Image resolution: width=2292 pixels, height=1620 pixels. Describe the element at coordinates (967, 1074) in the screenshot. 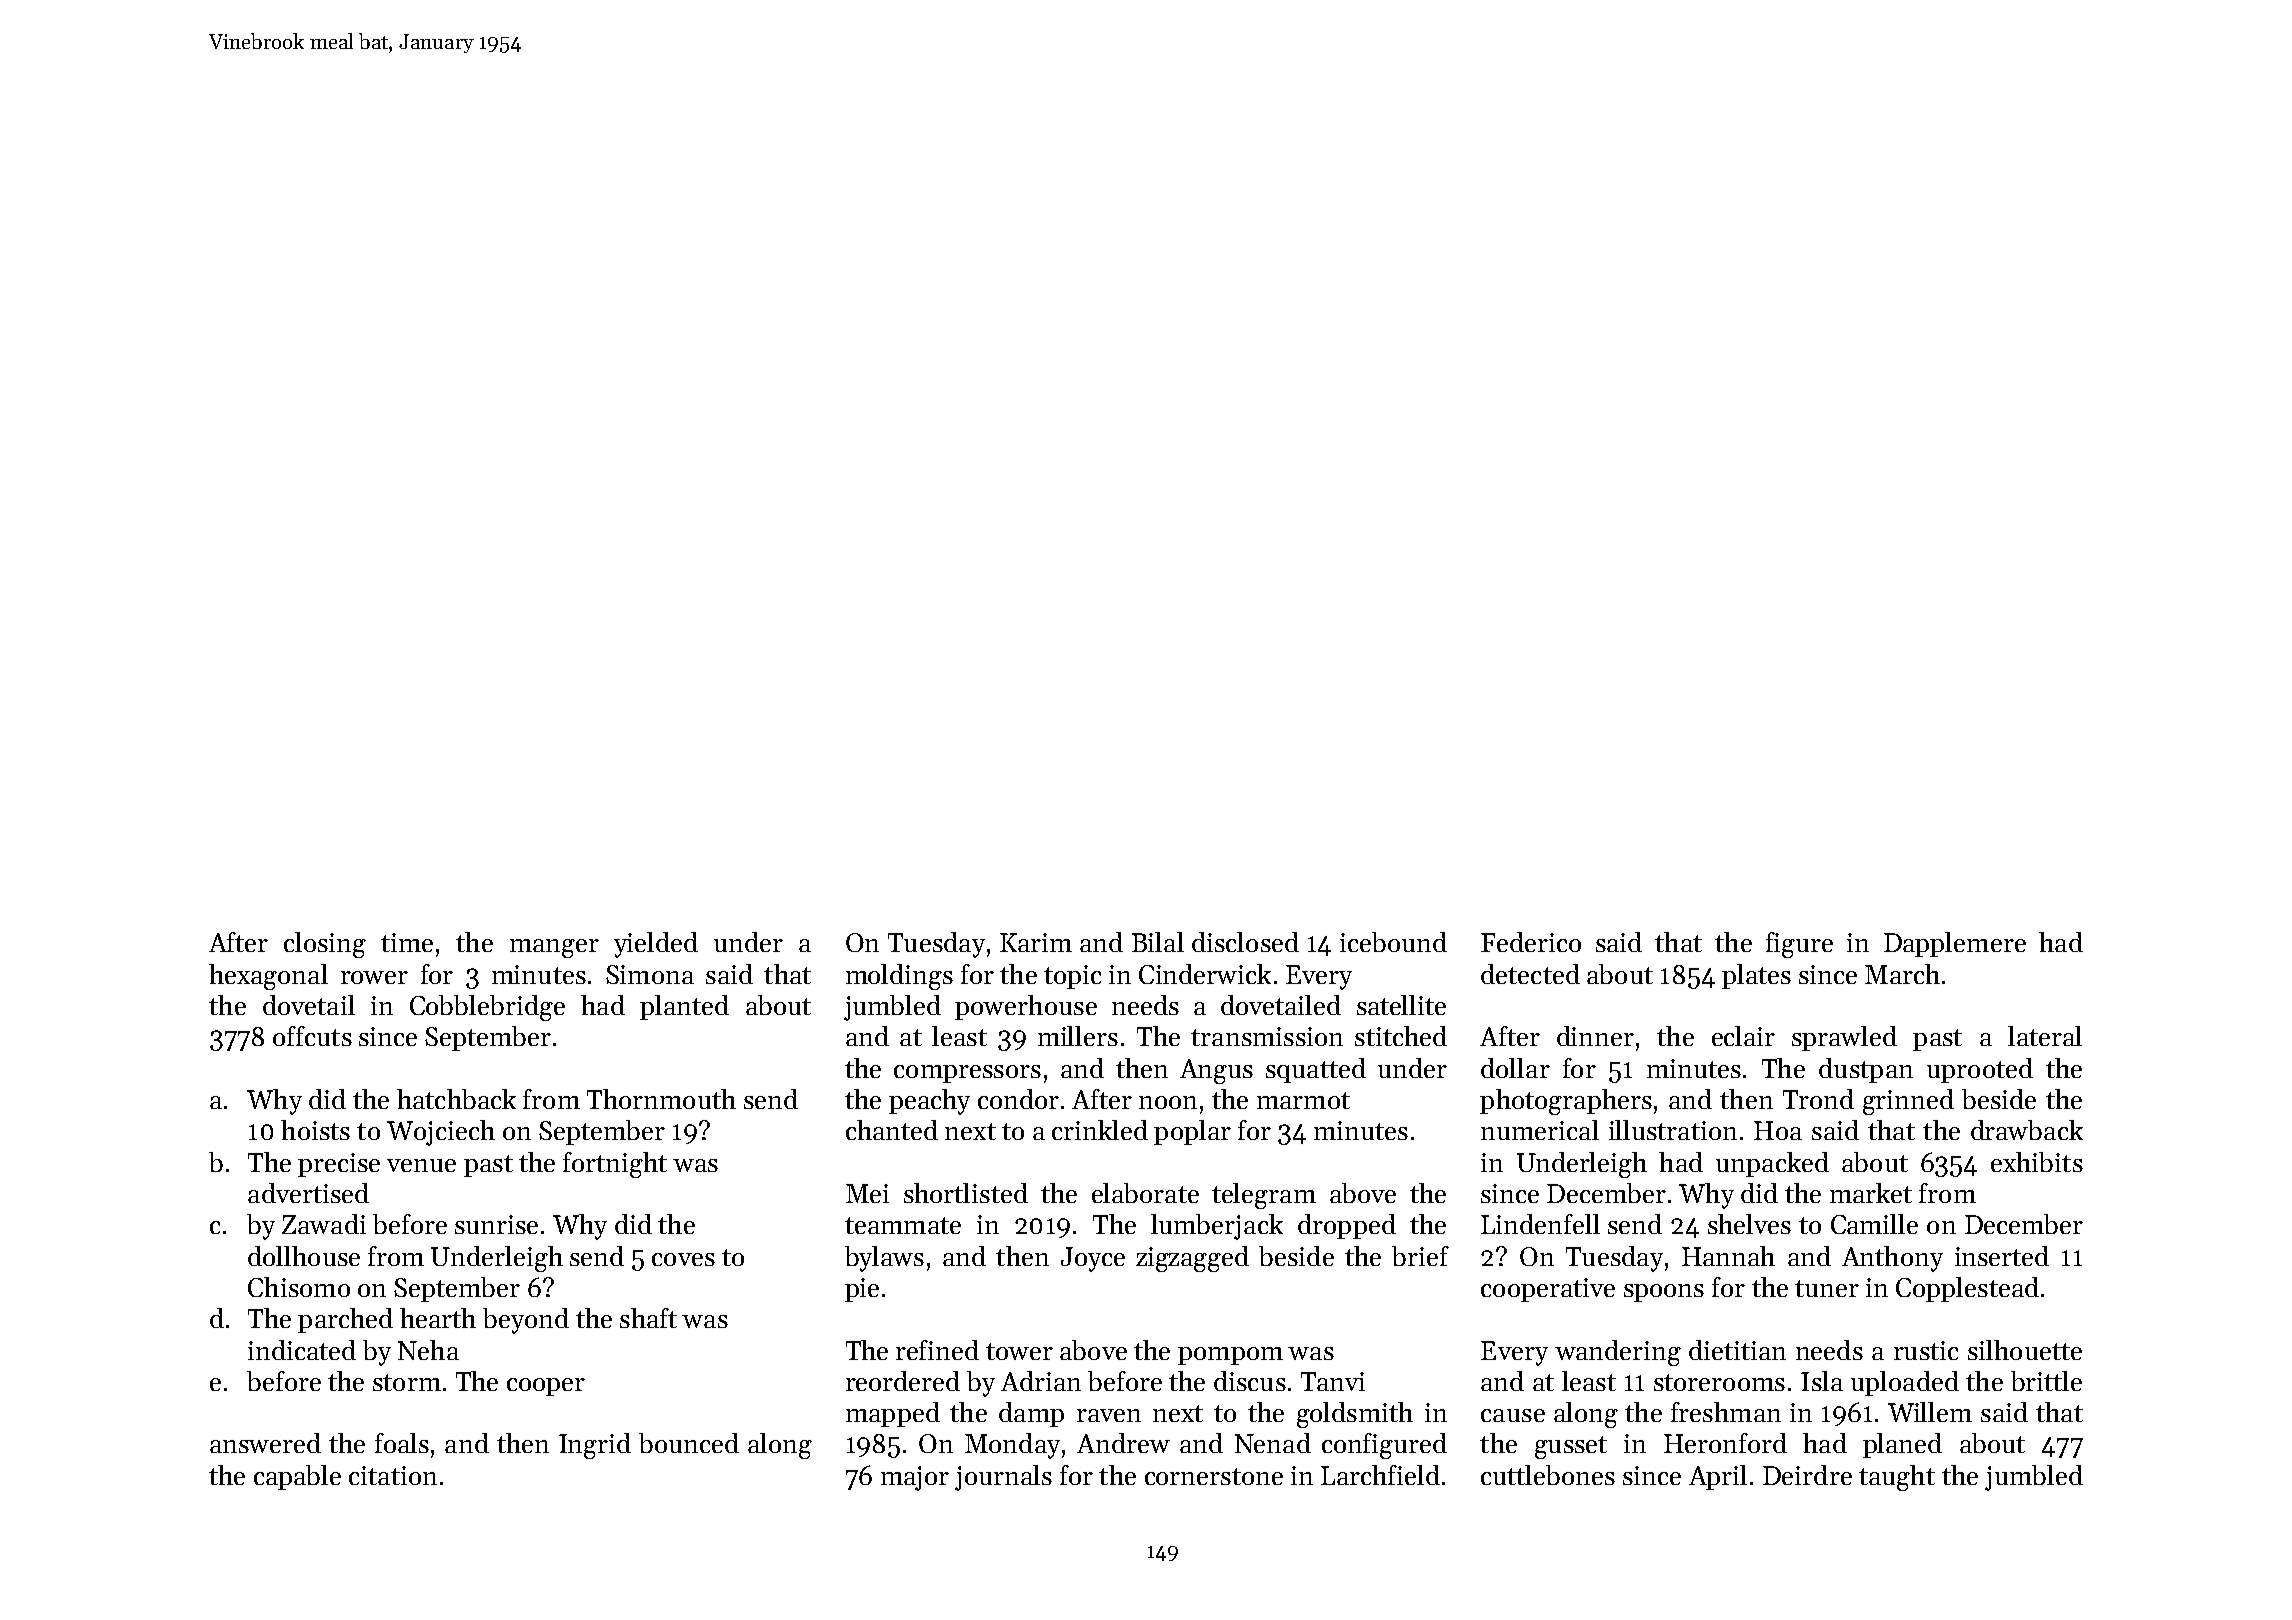

I see `compressors` at that location.
